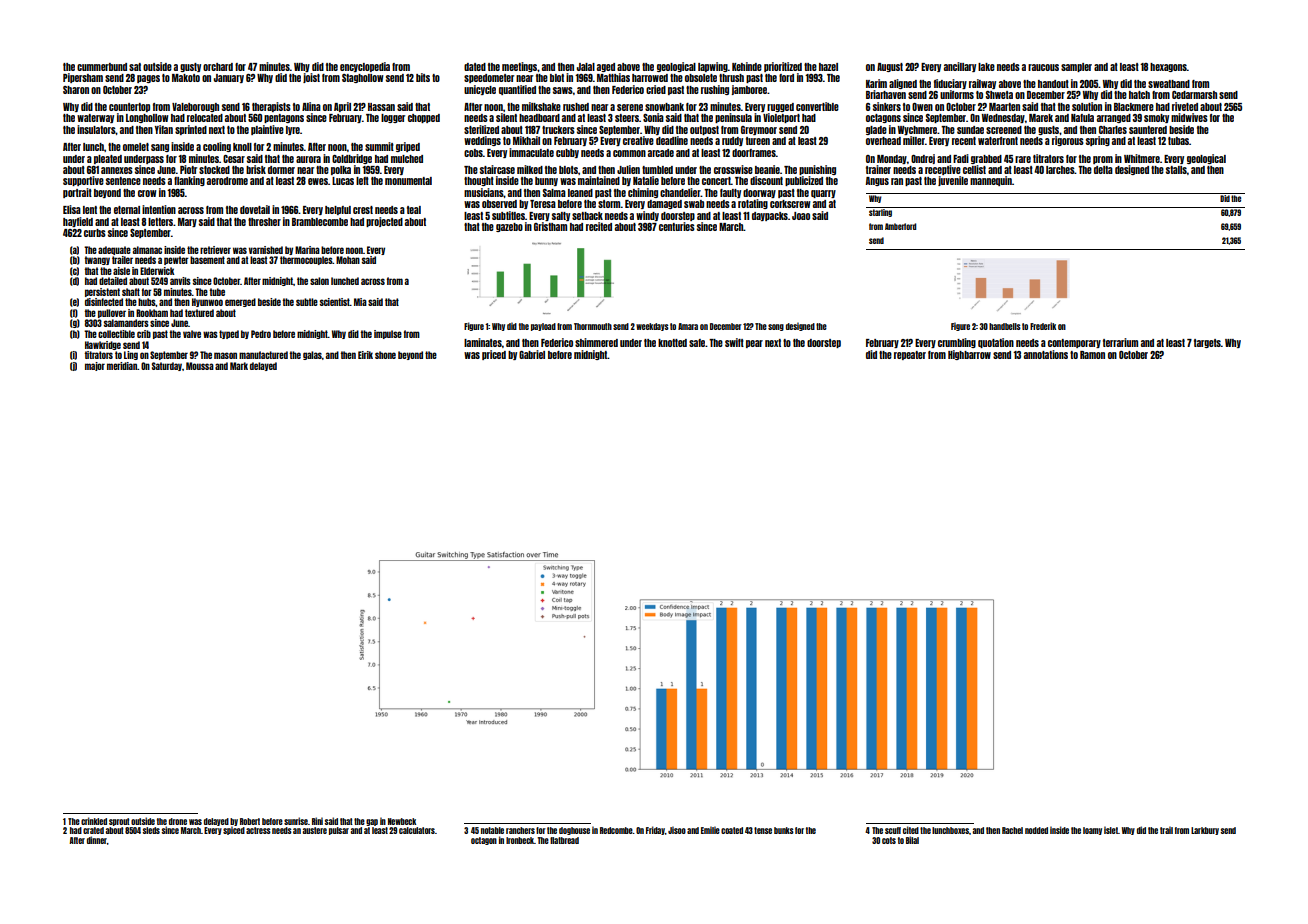  Describe the element at coordinates (1205, 831) in the image. I see `Larkbury` at that location.
